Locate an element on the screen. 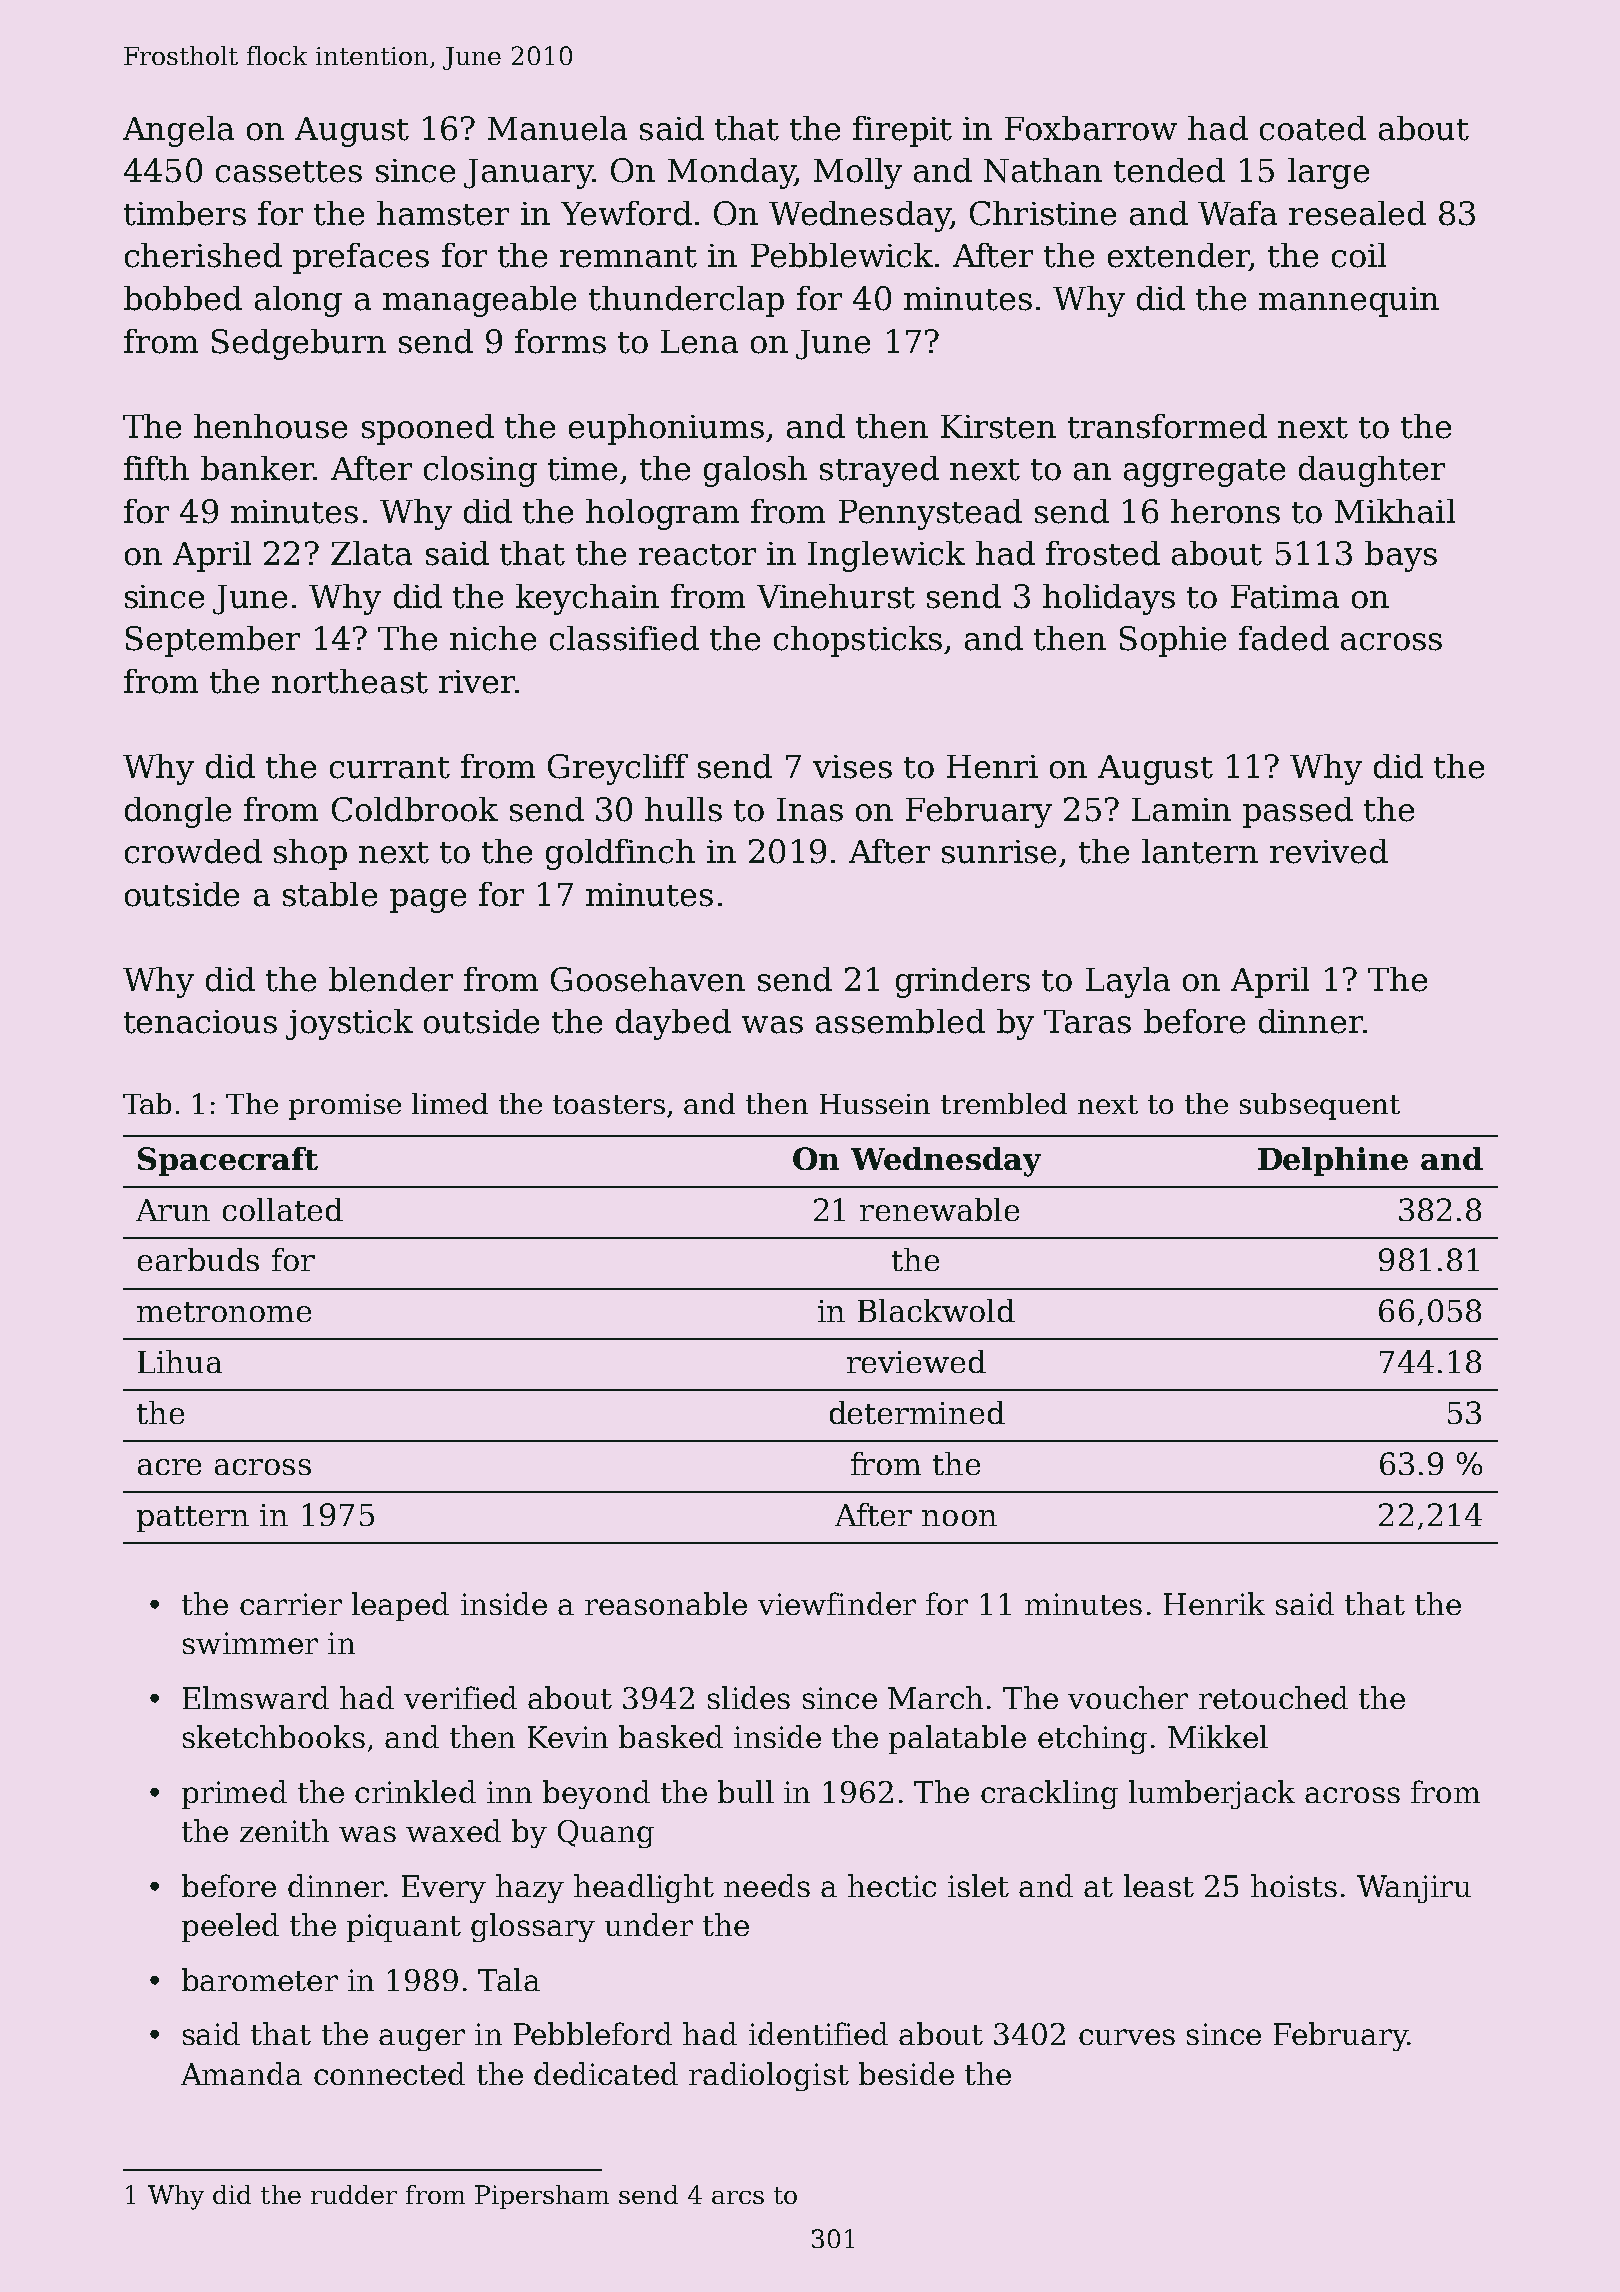 The image size is (1620, 2292). manageable is located at coordinates (479, 301).
